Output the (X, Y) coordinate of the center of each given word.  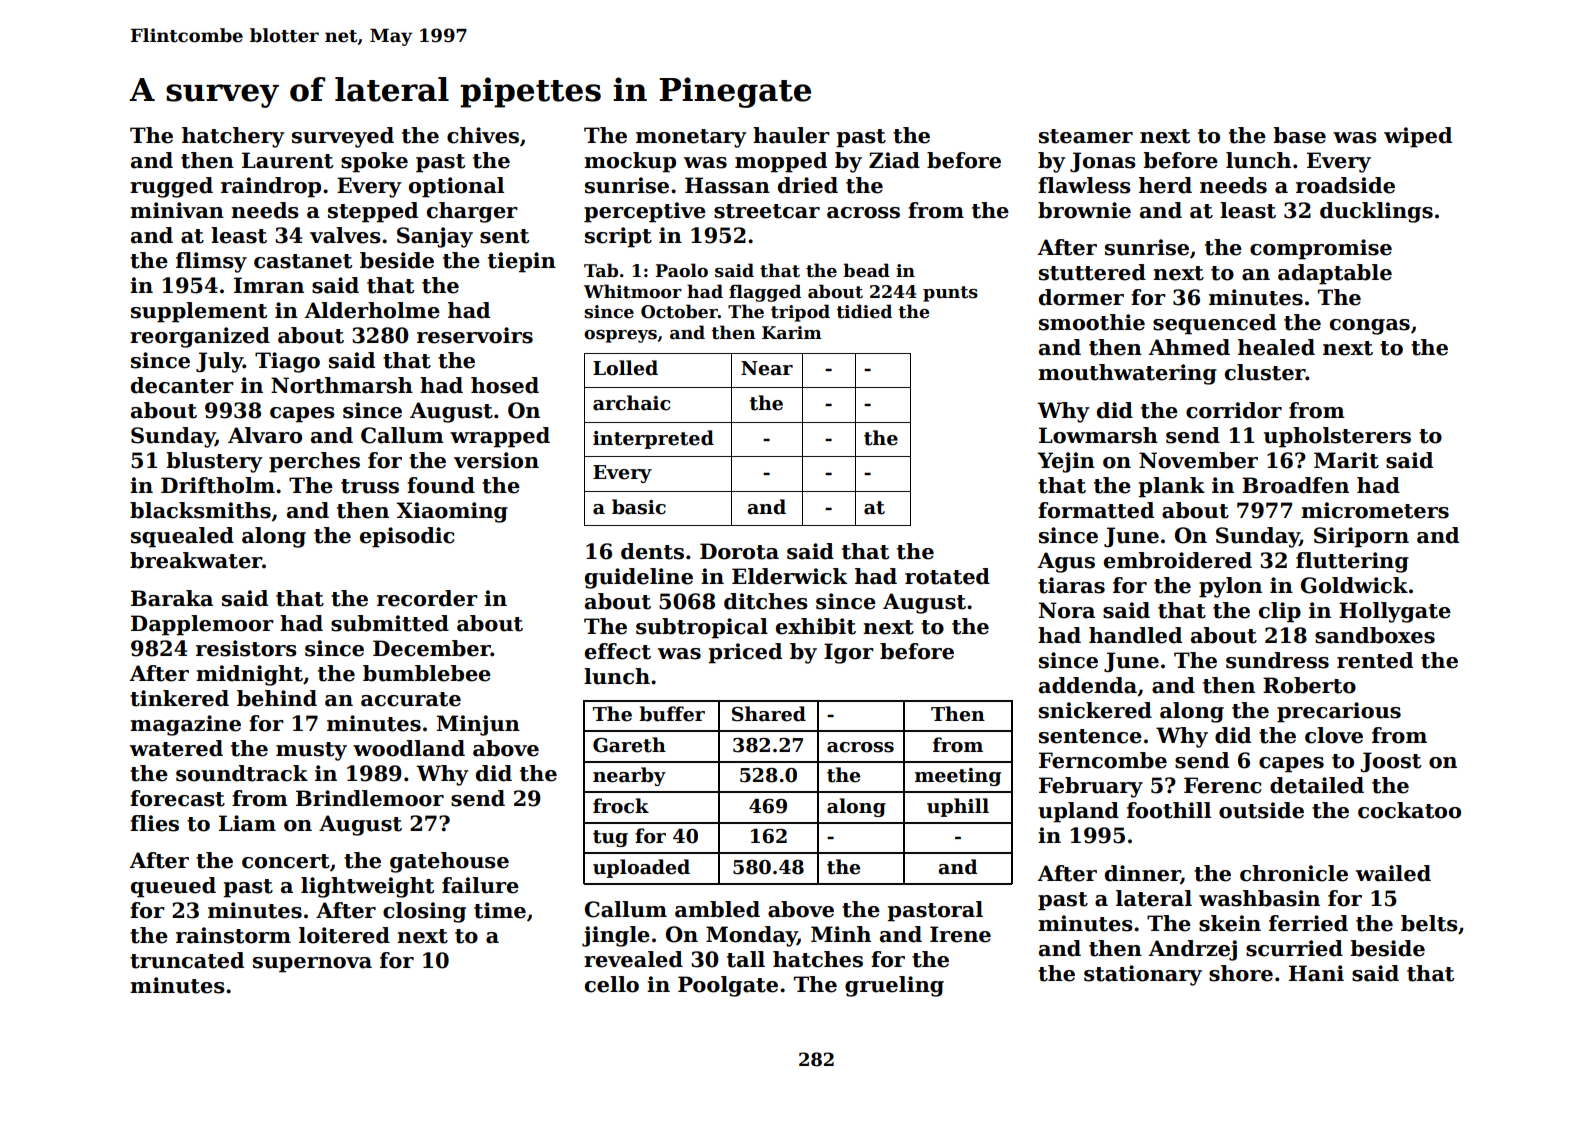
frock (621, 806)
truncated (187, 960)
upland (1078, 812)
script (618, 237)
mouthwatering (1127, 374)
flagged (765, 293)
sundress (1277, 660)
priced (745, 653)
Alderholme (372, 310)
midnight (249, 675)
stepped (373, 212)
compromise (1321, 249)
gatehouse (449, 862)
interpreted (653, 439)
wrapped (500, 437)
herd (1165, 185)
